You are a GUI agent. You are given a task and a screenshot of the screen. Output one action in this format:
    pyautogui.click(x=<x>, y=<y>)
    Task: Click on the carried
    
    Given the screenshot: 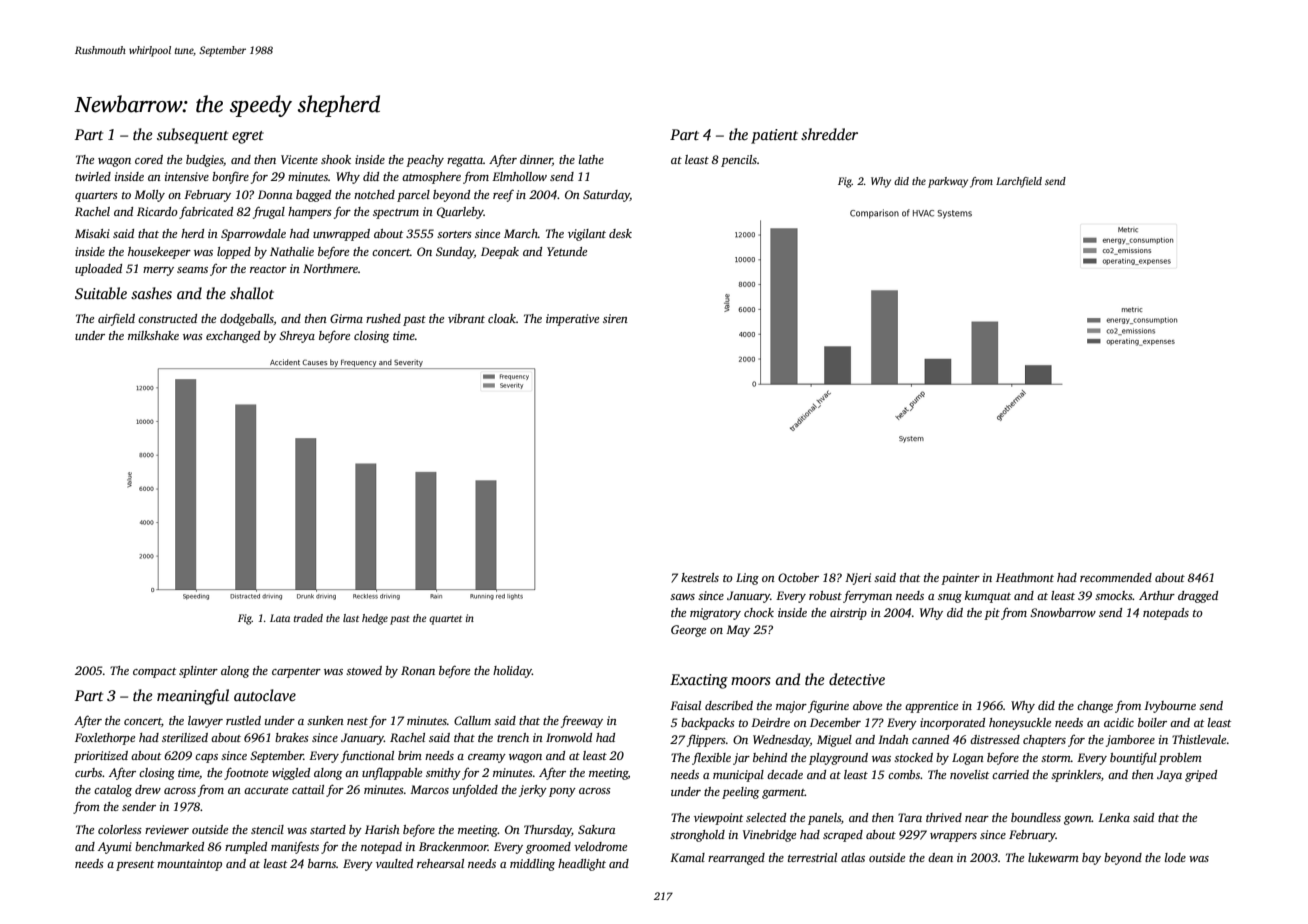 What is the action you would take?
    pyautogui.click(x=1010, y=774)
